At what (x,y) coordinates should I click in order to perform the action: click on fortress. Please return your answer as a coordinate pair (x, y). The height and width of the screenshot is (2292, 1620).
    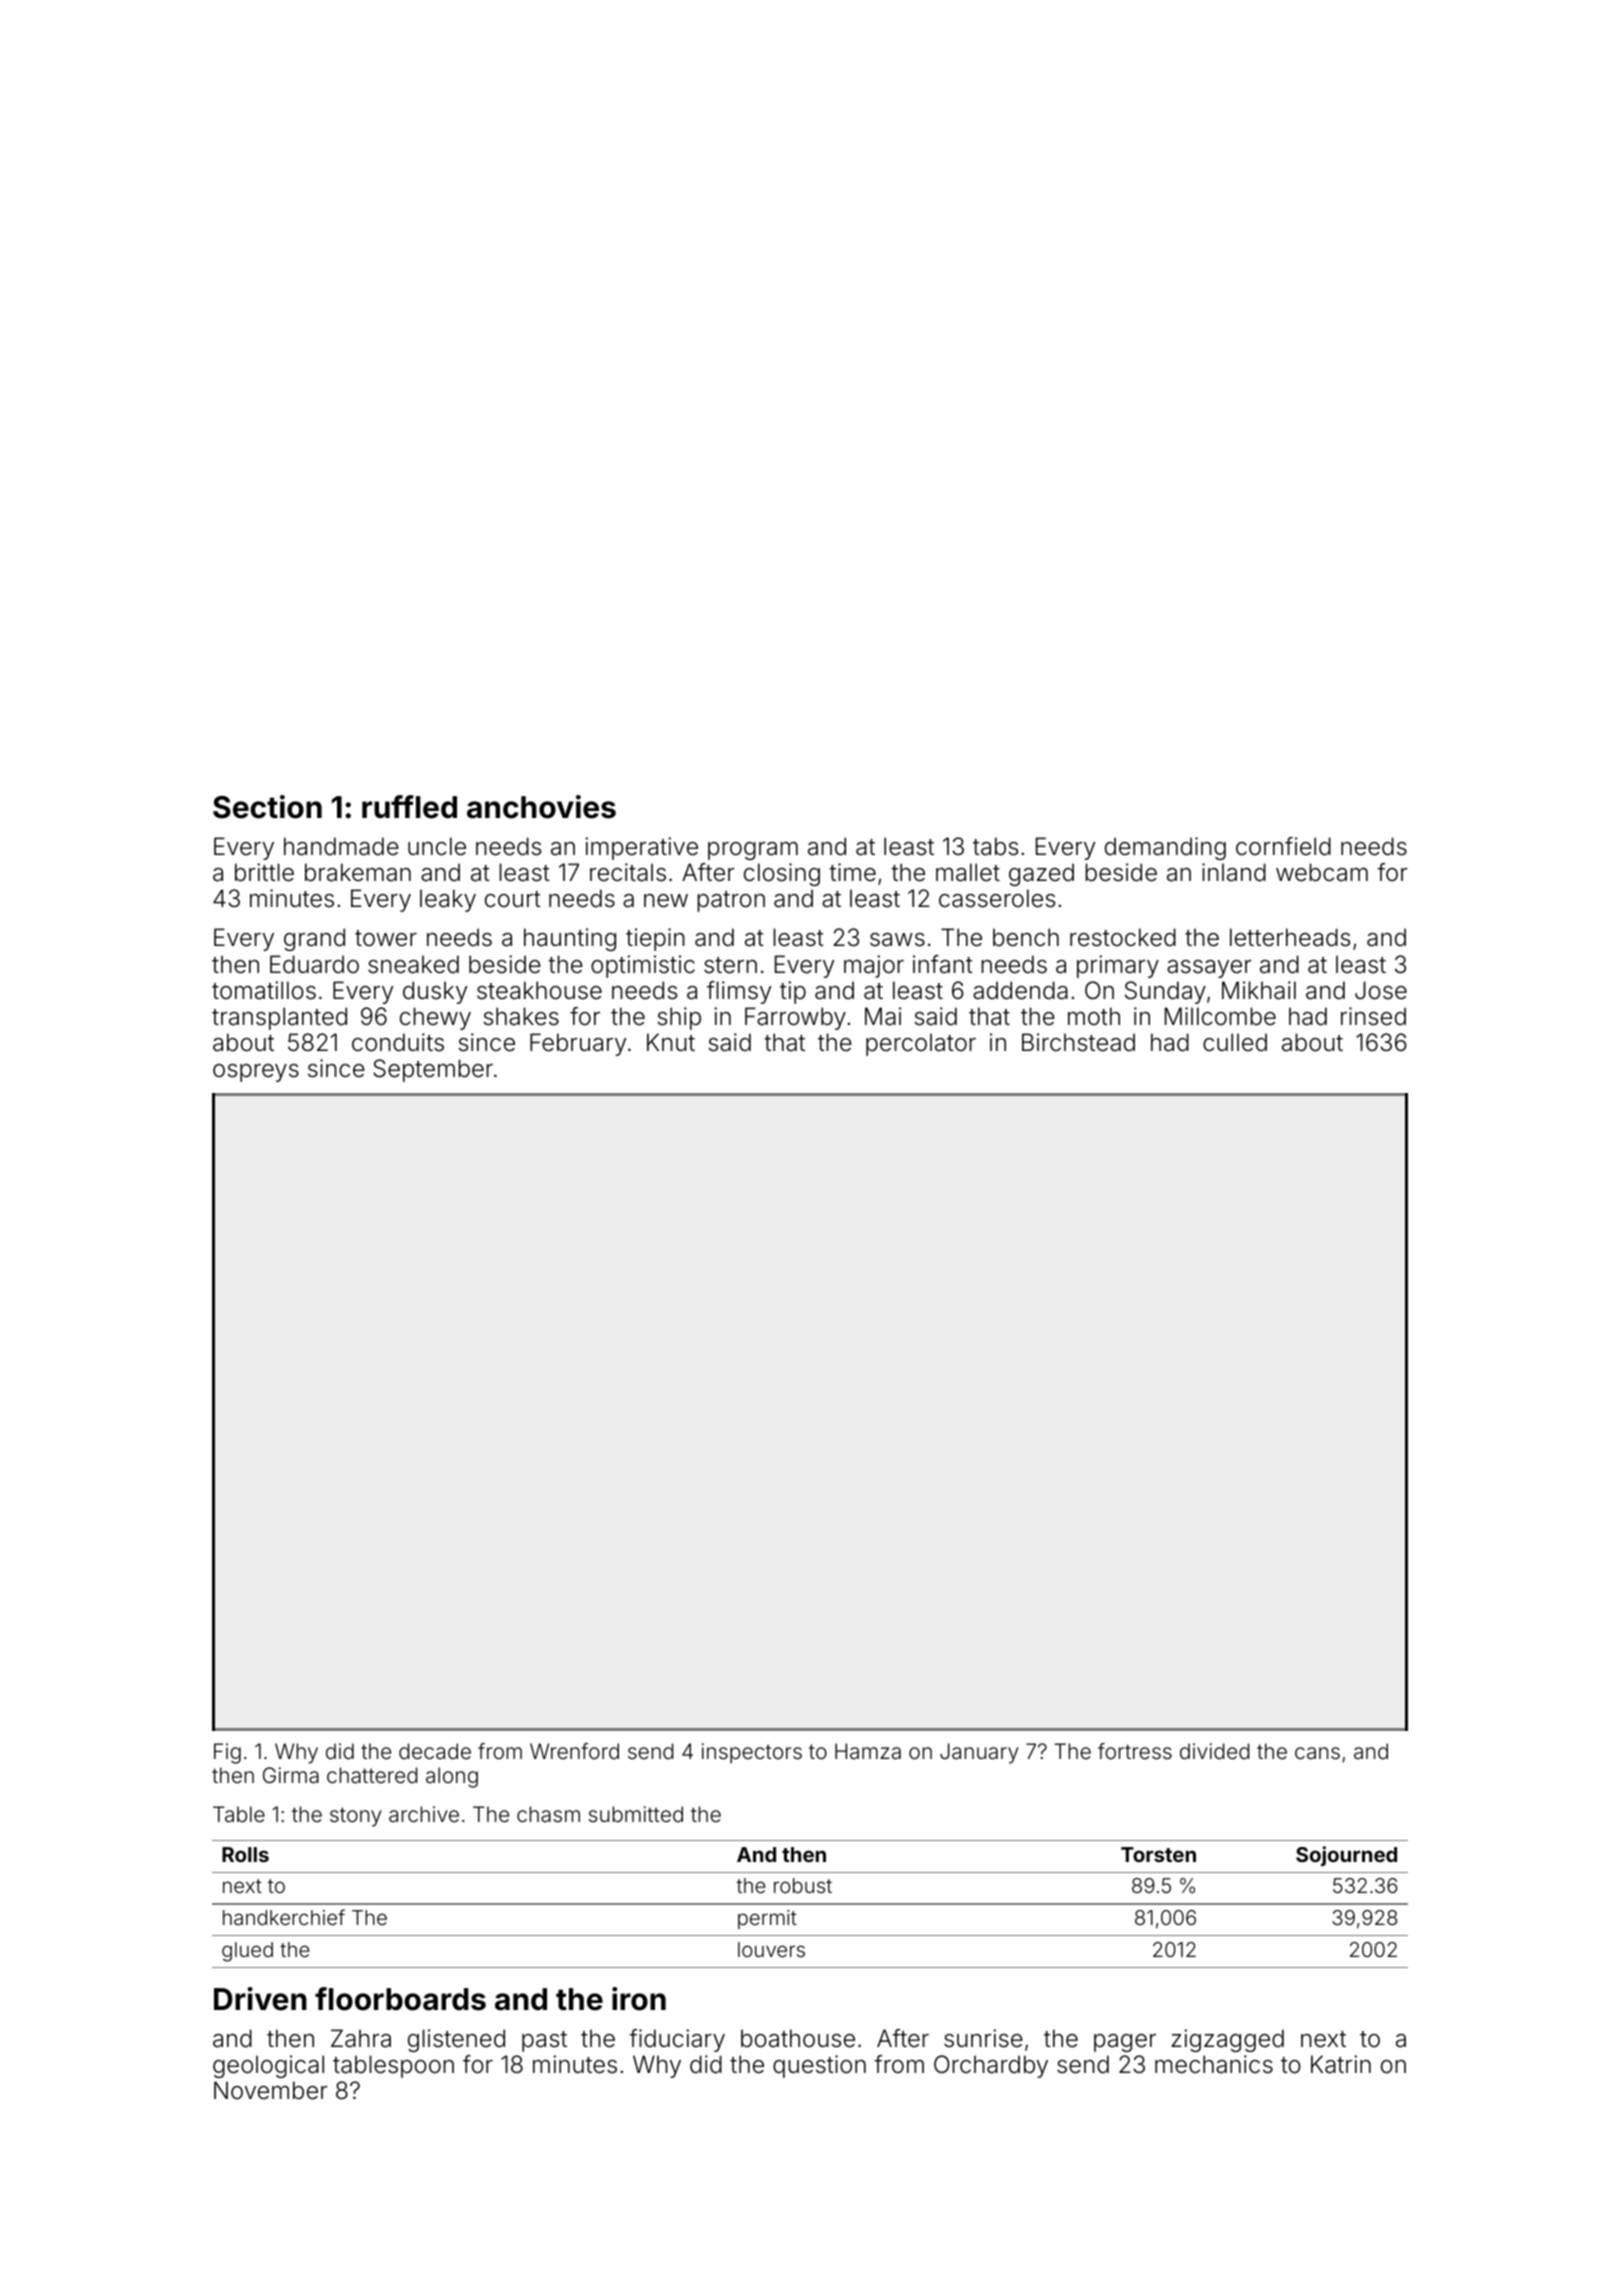
    Looking at the image, I should click on (1135, 1751).
